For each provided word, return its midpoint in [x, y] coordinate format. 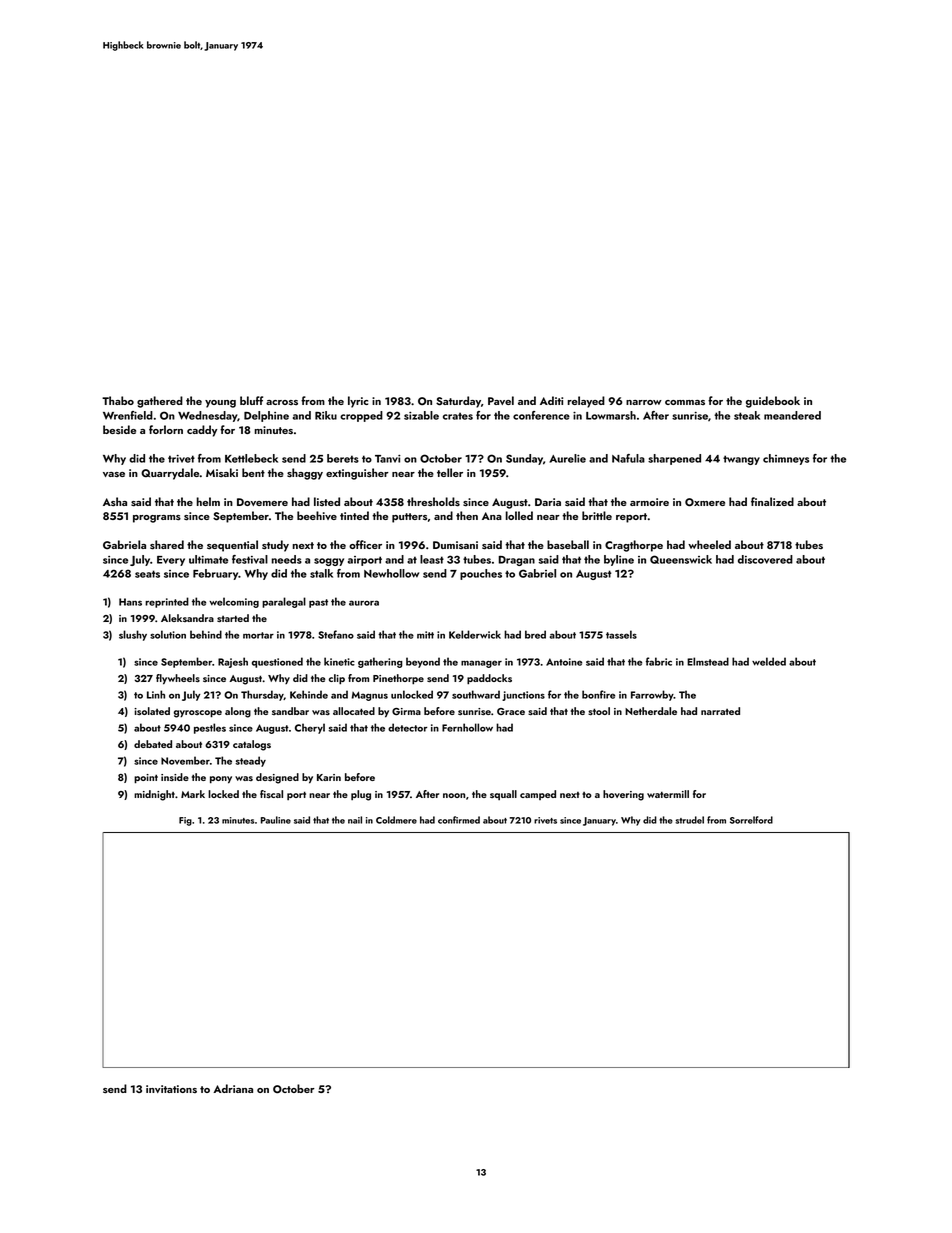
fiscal [271, 794]
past [318, 603]
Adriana [233, 1088]
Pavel [501, 400]
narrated [720, 711]
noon [454, 795]
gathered [160, 402]
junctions [523, 696]
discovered [765, 559]
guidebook [773, 402]
